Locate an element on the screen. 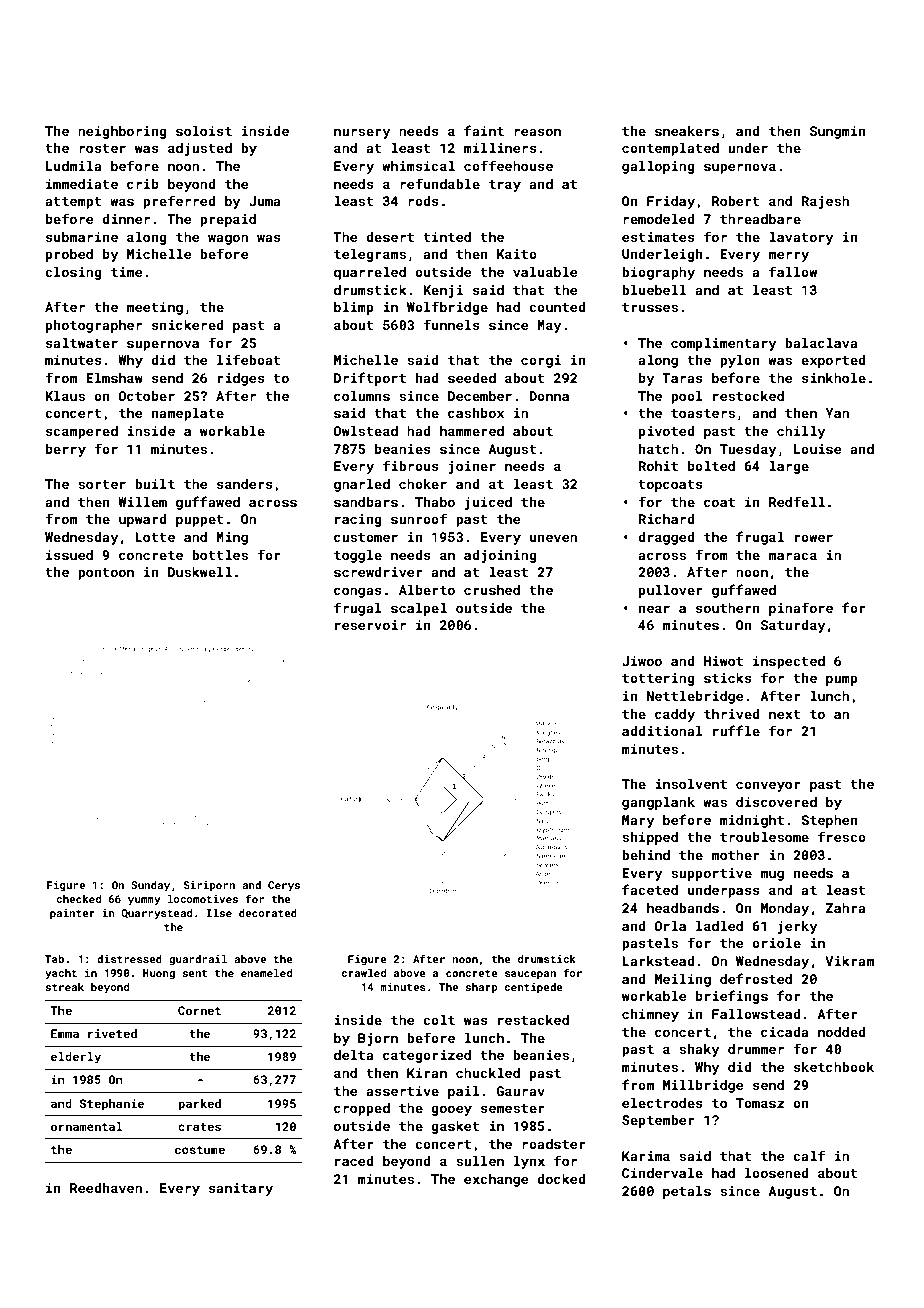 This screenshot has height=1308, width=924. scalpel is located at coordinates (419, 609).
